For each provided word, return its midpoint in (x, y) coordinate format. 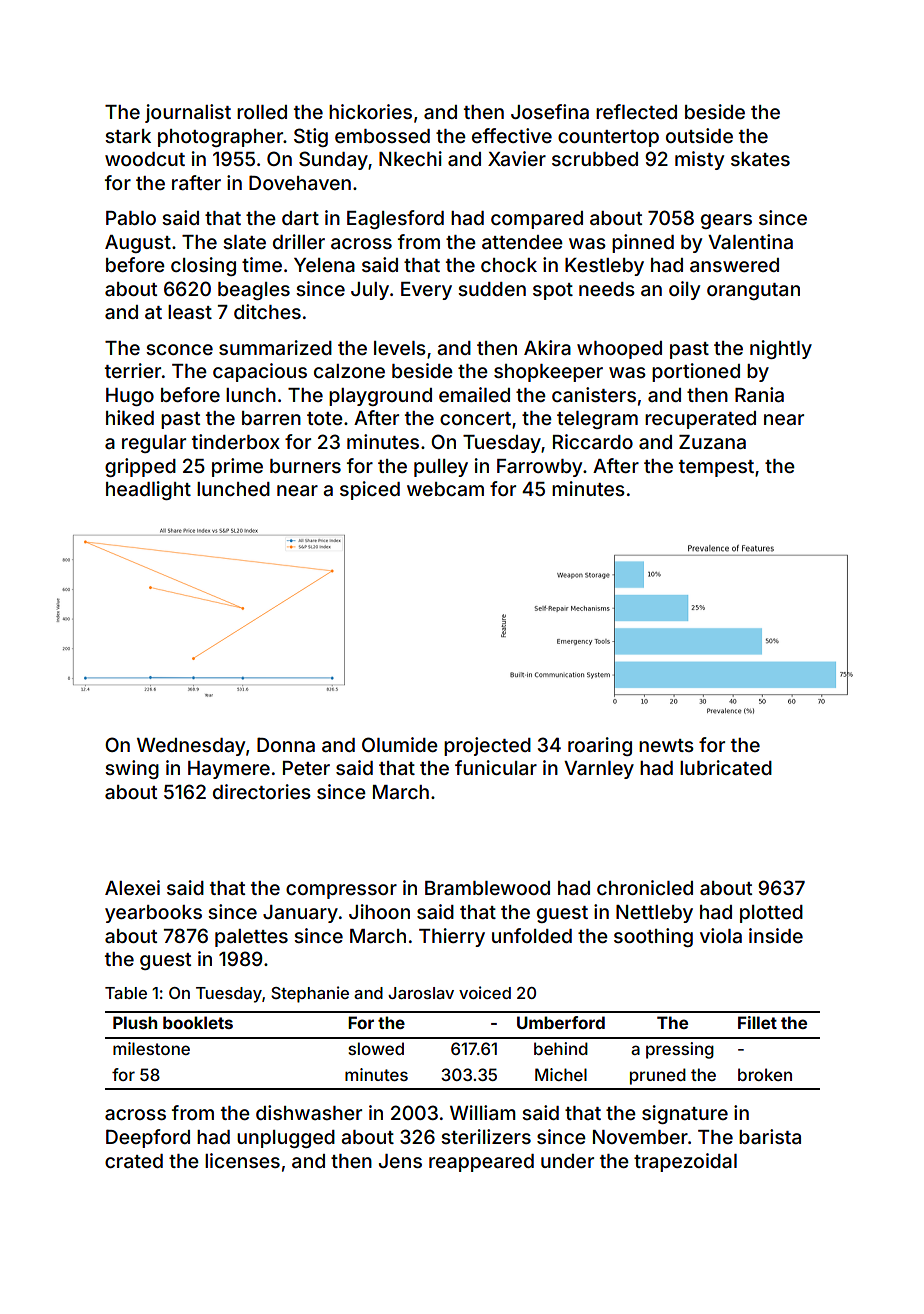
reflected (636, 111)
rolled (262, 112)
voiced (485, 992)
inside (776, 935)
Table (126, 993)
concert (475, 418)
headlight (148, 490)
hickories (370, 111)
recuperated (700, 420)
